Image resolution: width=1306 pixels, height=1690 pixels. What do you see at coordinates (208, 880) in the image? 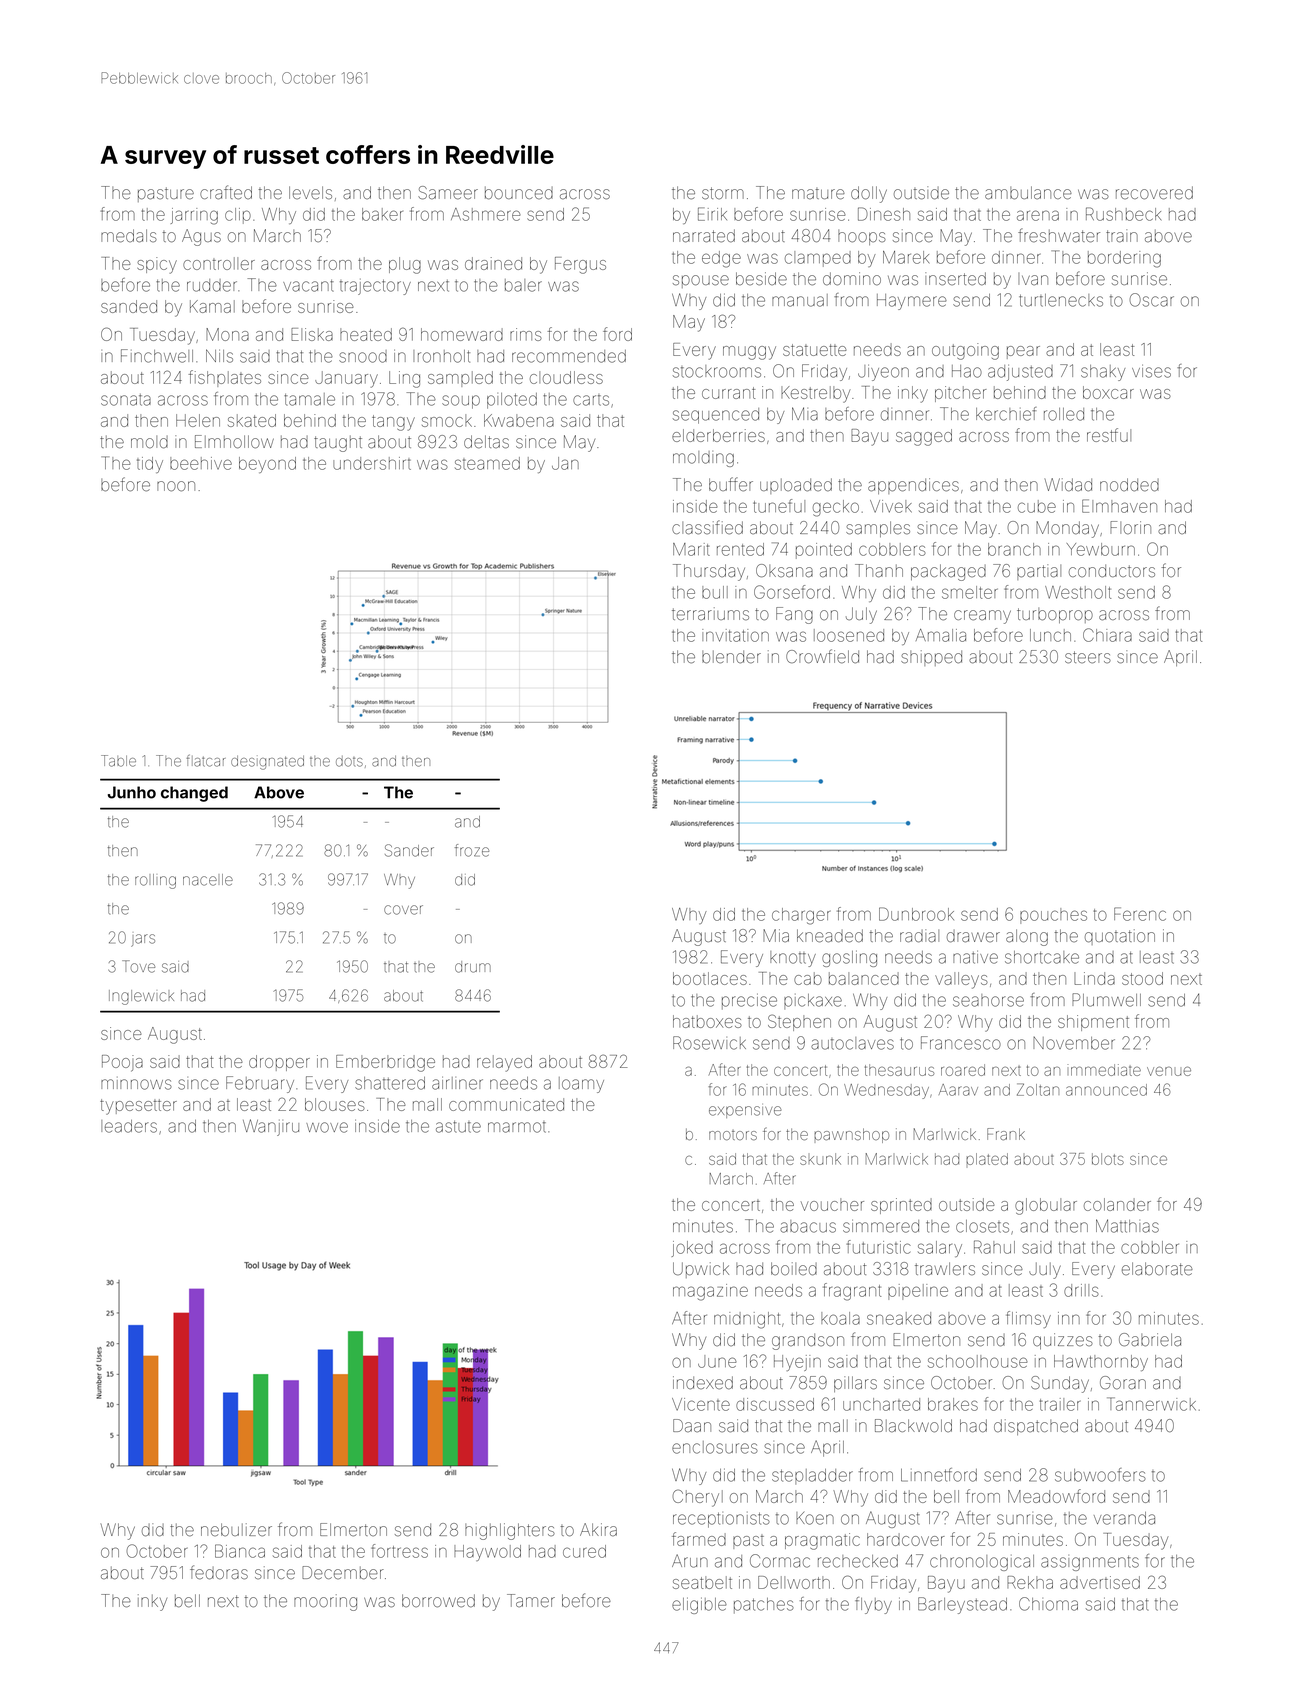
I see `nacelle` at bounding box center [208, 880].
